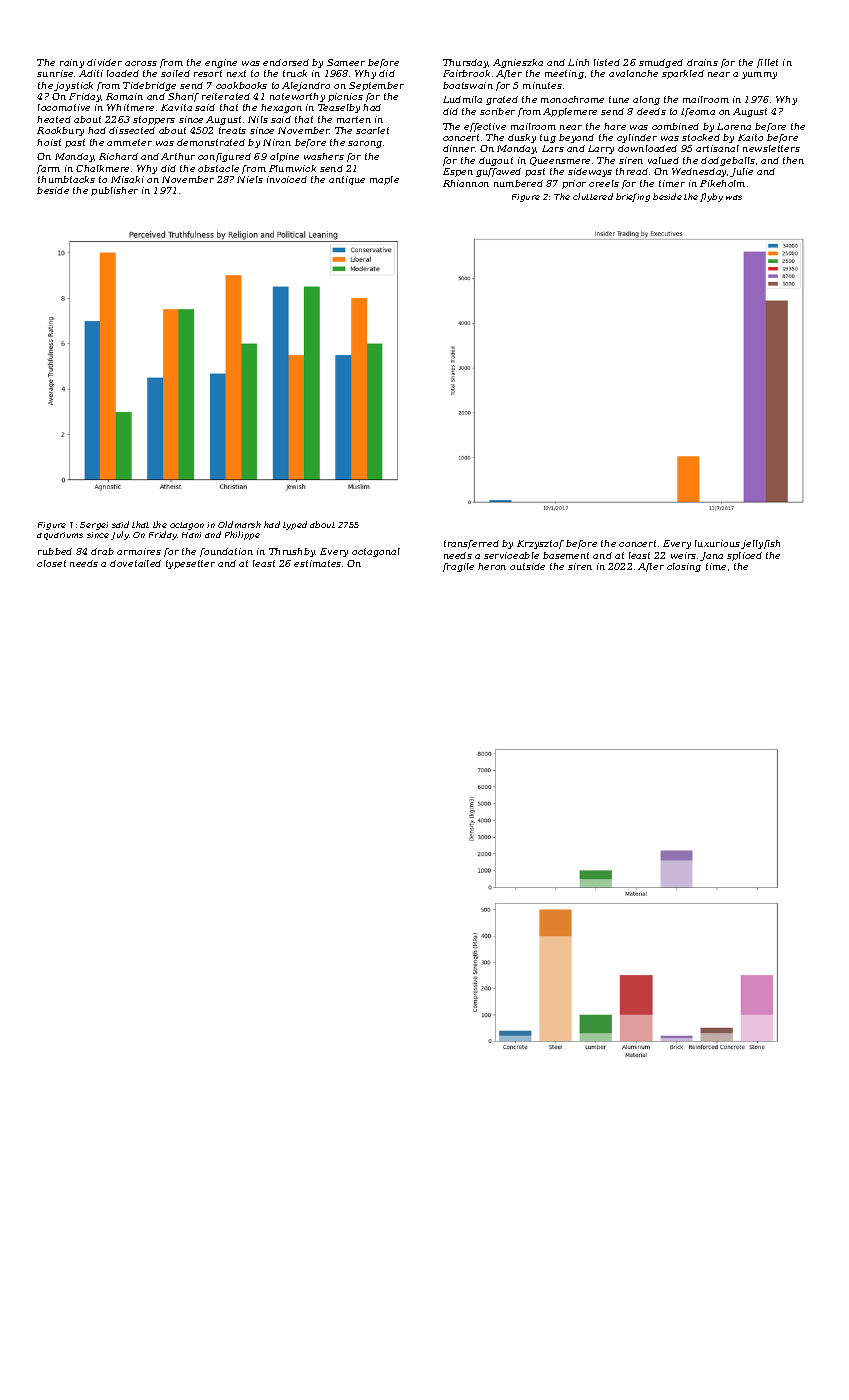  Describe the element at coordinates (94, 526) in the screenshot. I see `Sergei` at that location.
